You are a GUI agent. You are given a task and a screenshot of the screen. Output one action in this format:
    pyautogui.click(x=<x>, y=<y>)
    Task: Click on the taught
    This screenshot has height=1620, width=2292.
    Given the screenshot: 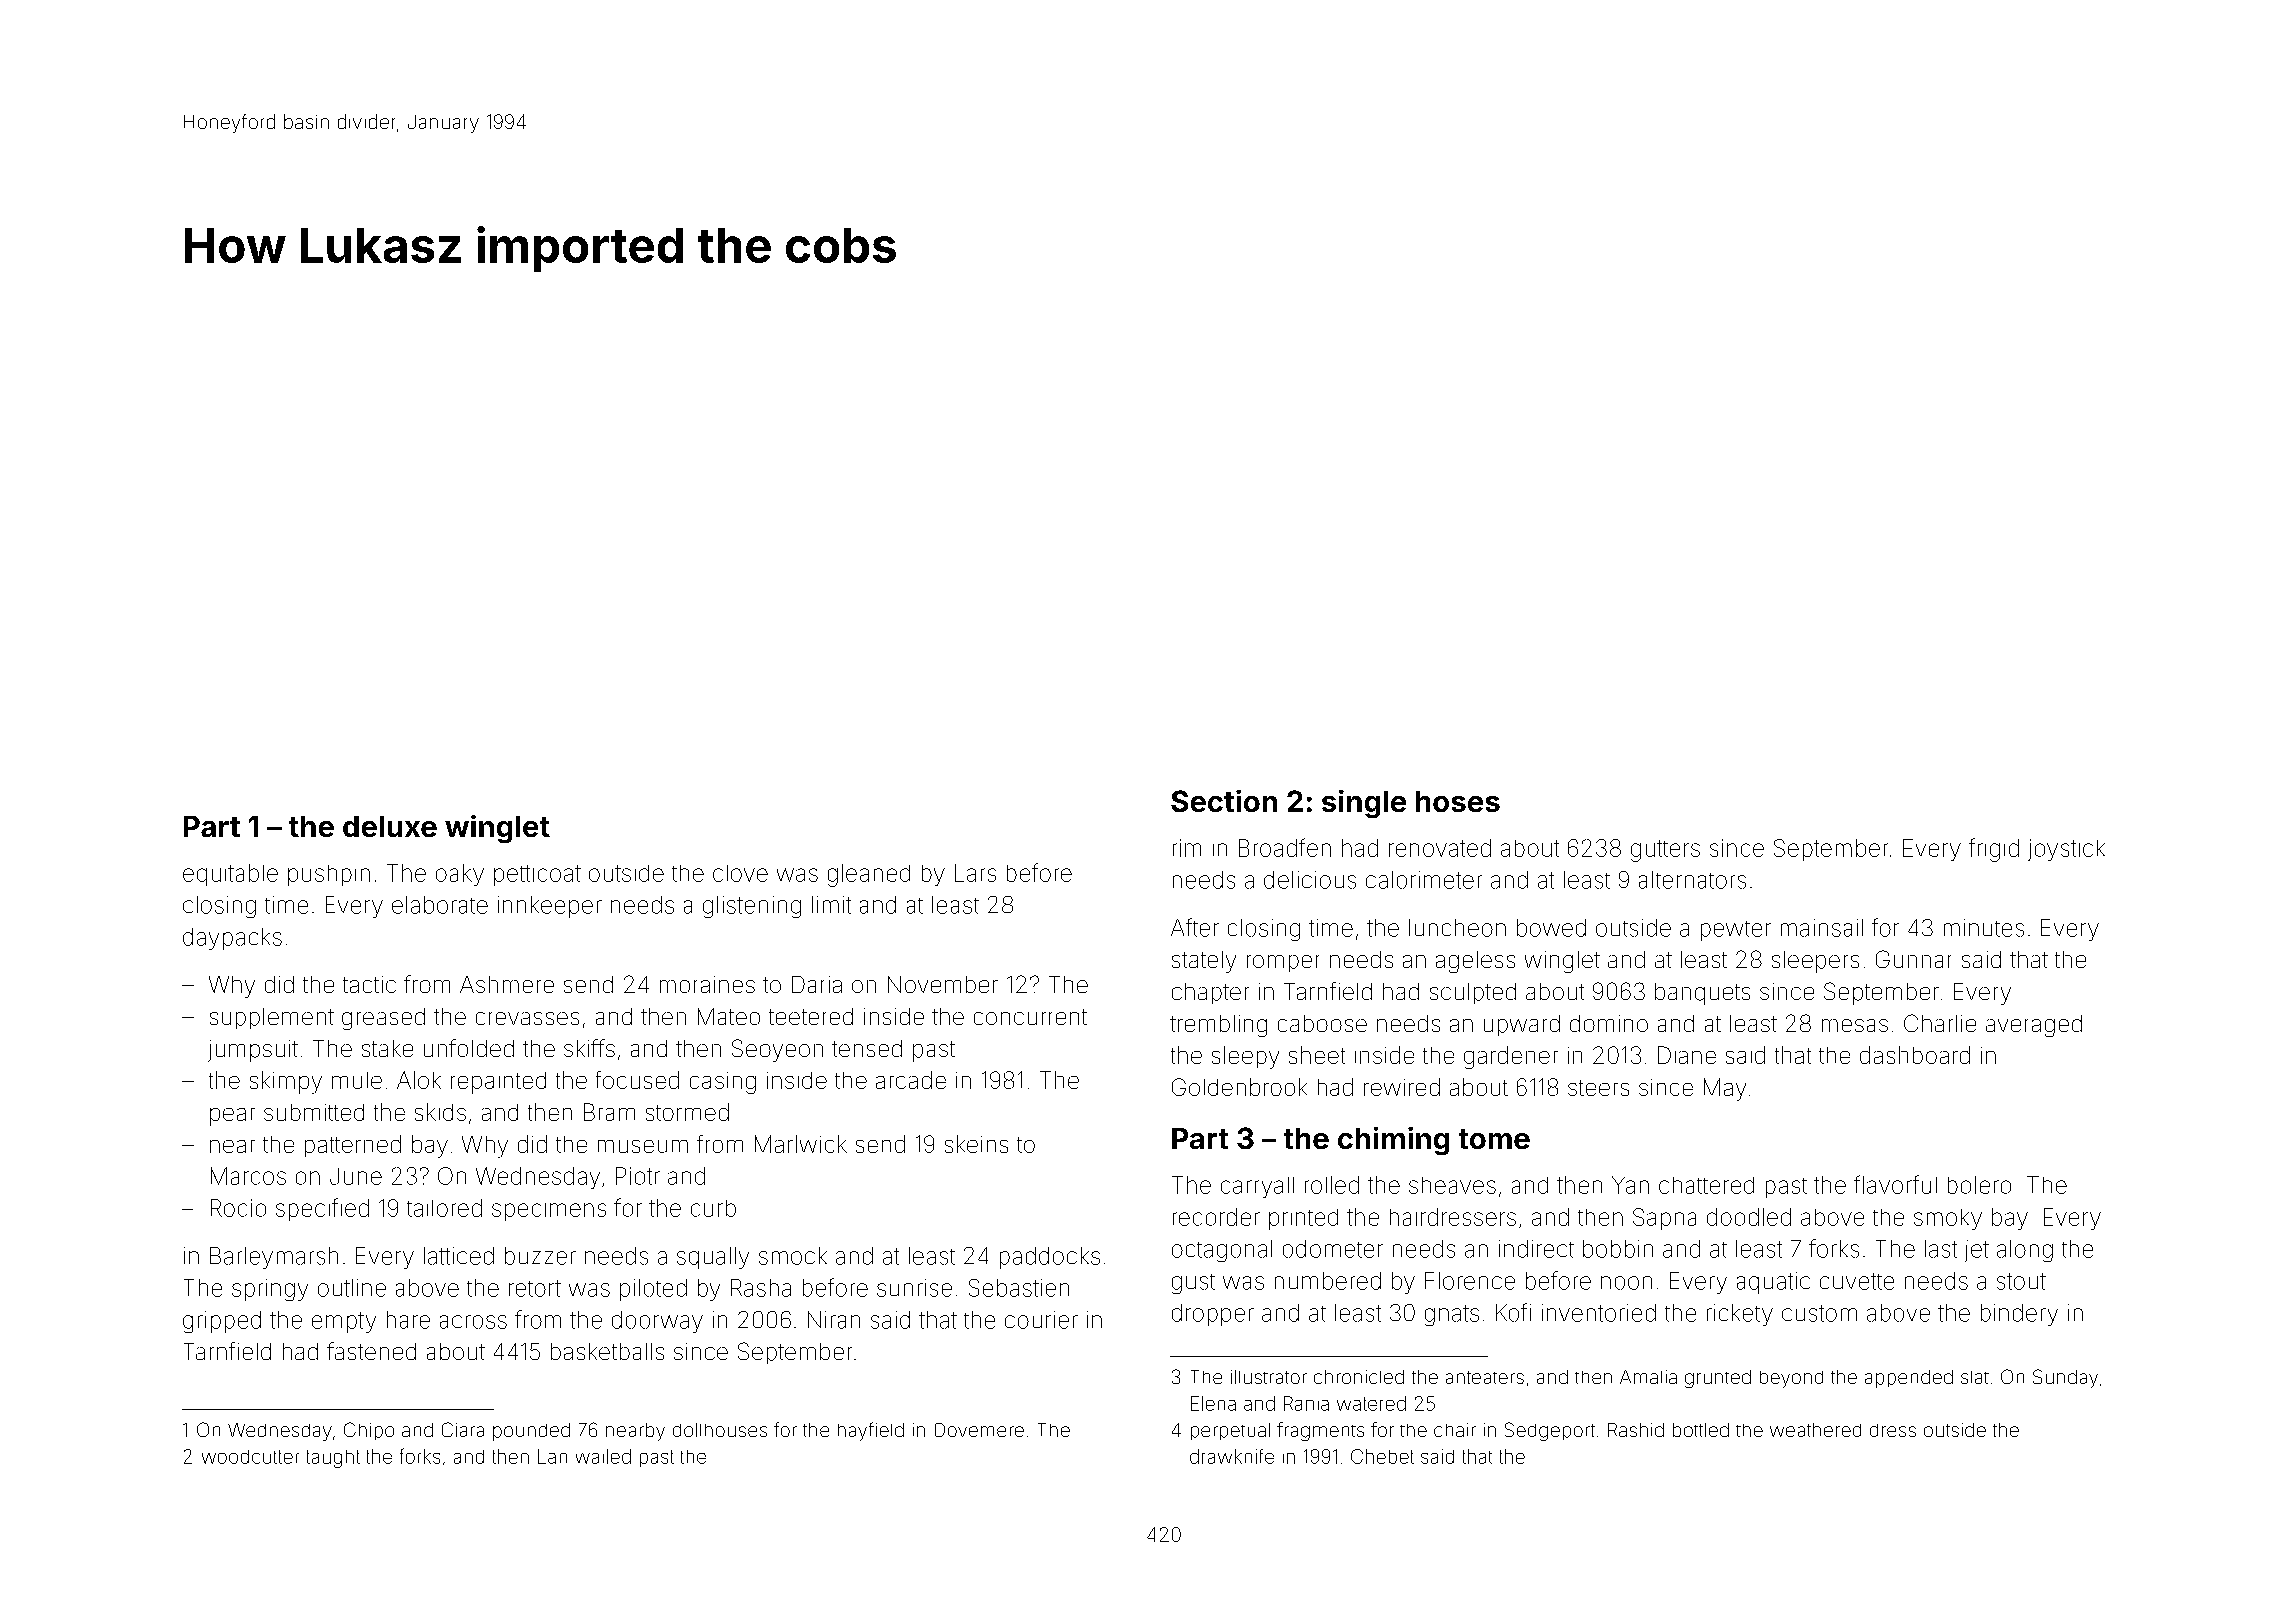 What is the action you would take?
    pyautogui.click(x=333, y=1459)
